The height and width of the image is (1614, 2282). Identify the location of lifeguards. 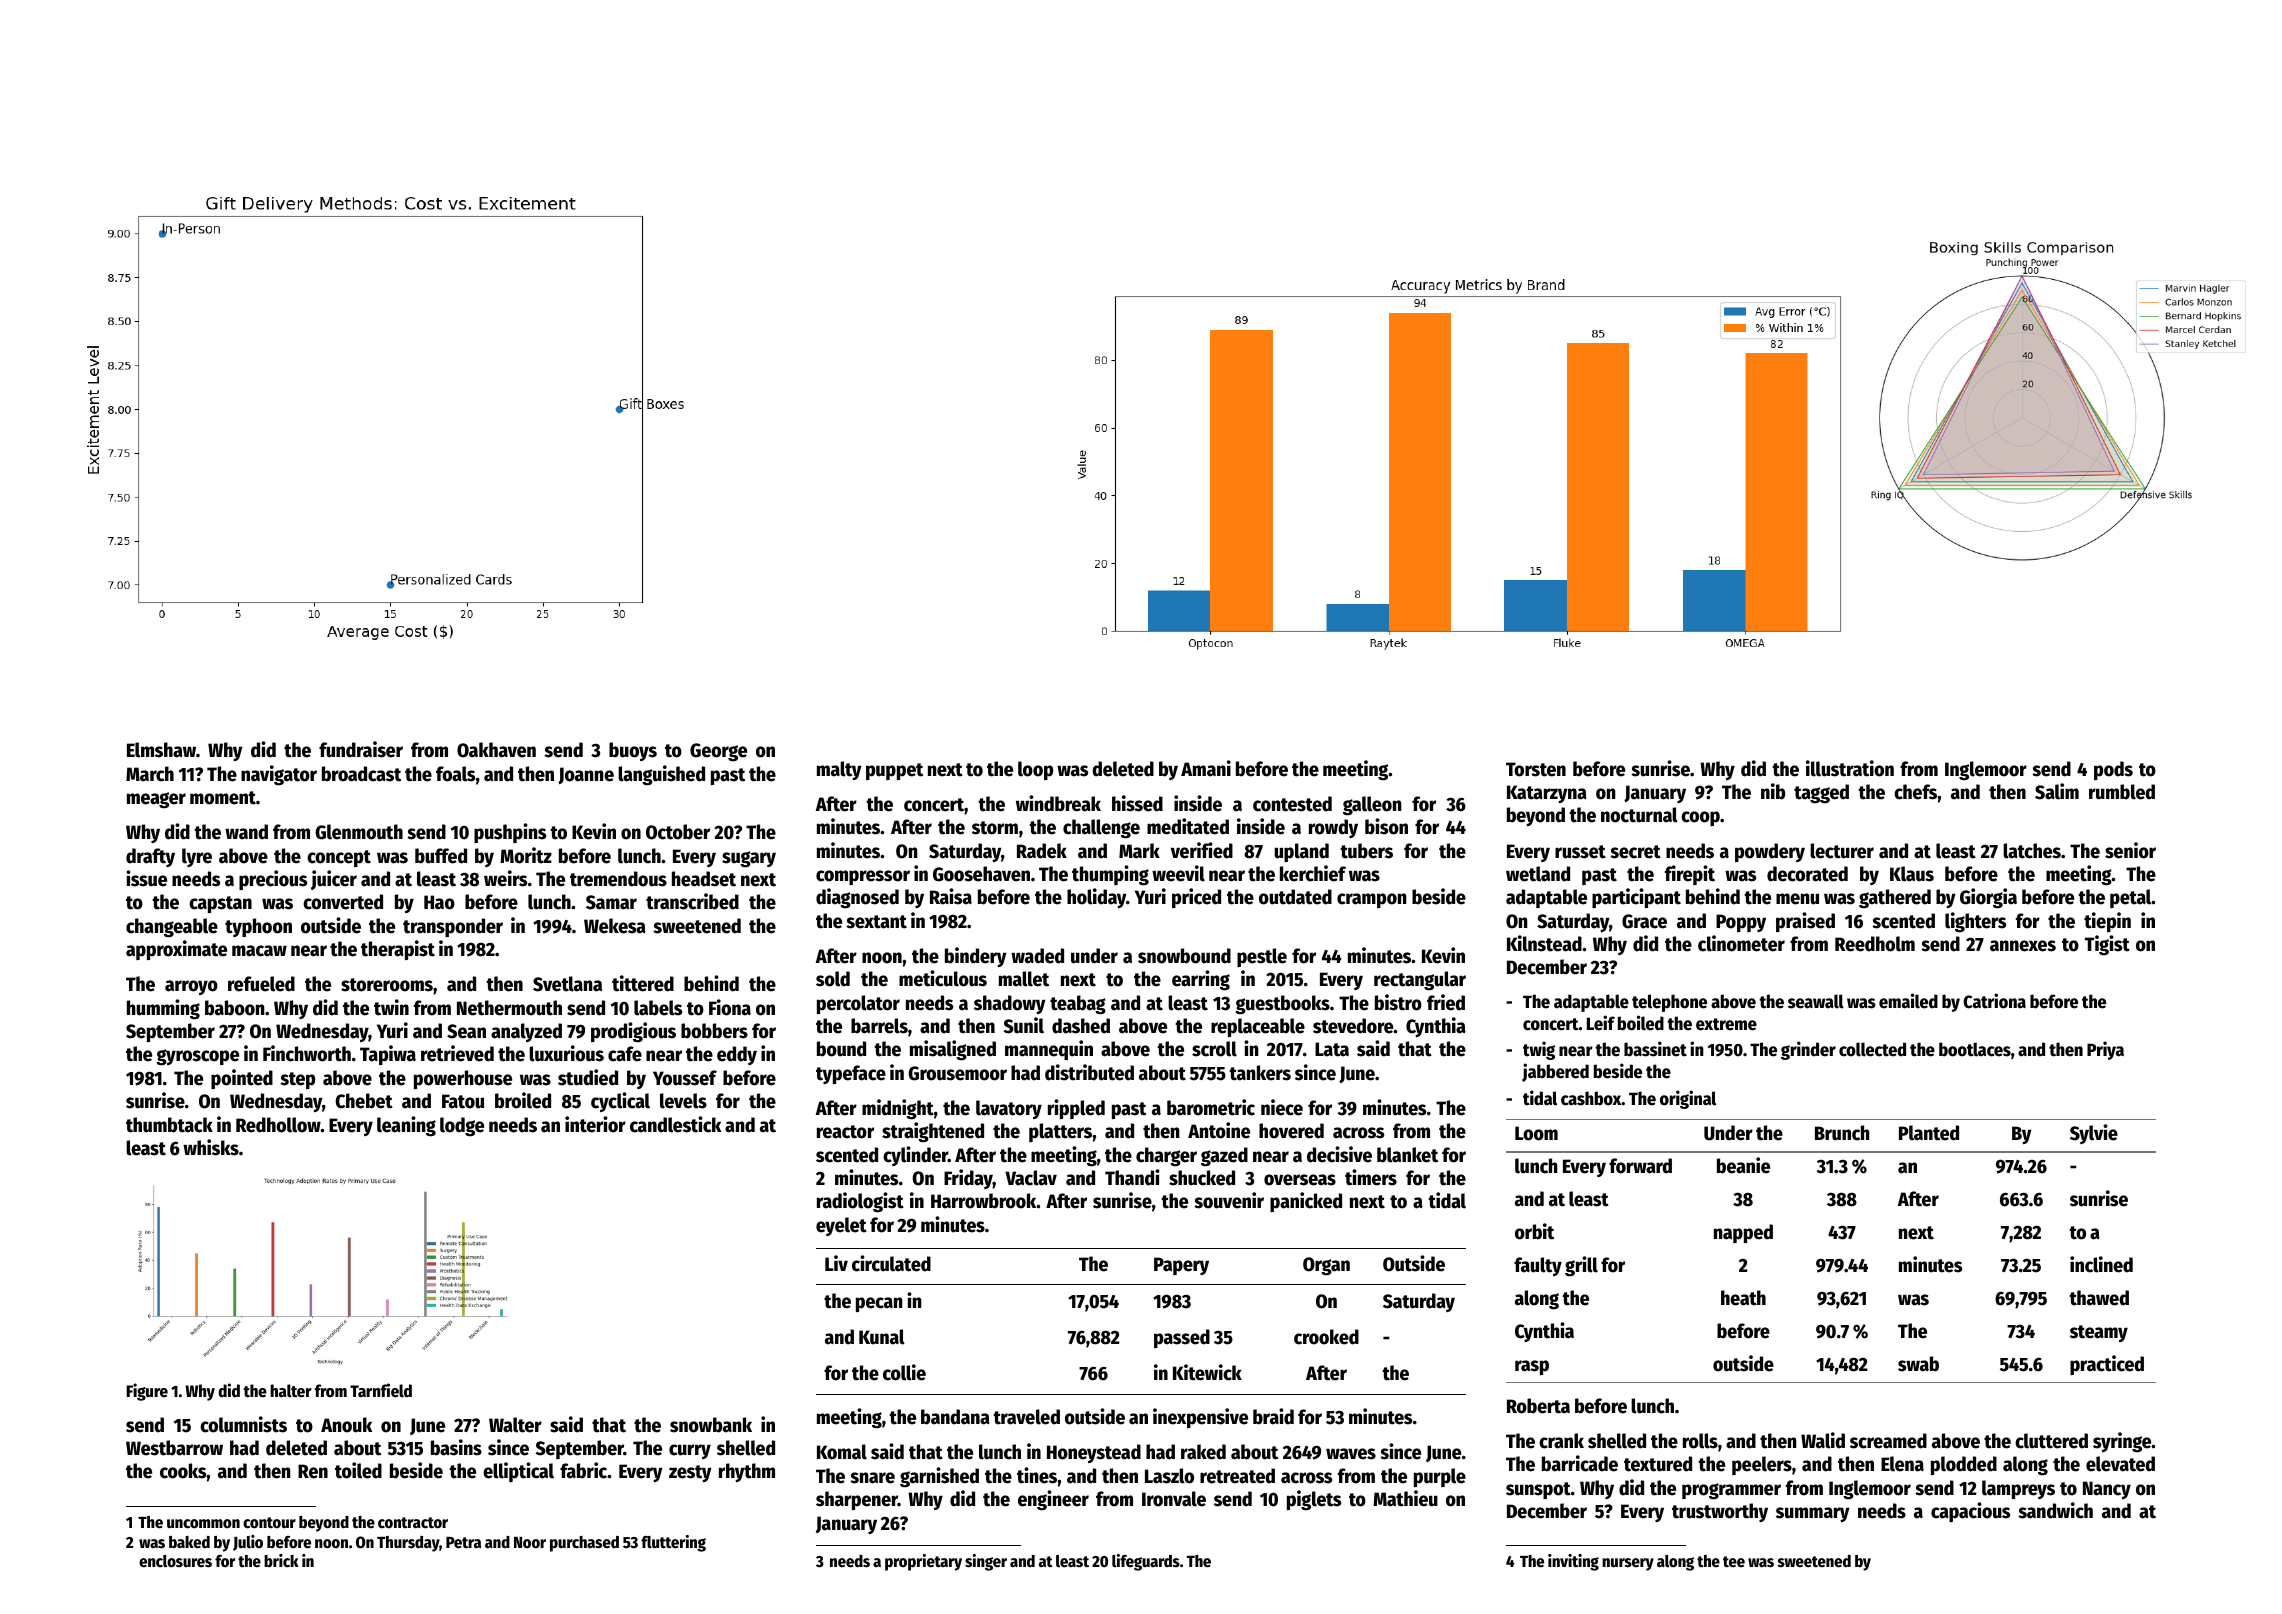
(1146, 1562).
